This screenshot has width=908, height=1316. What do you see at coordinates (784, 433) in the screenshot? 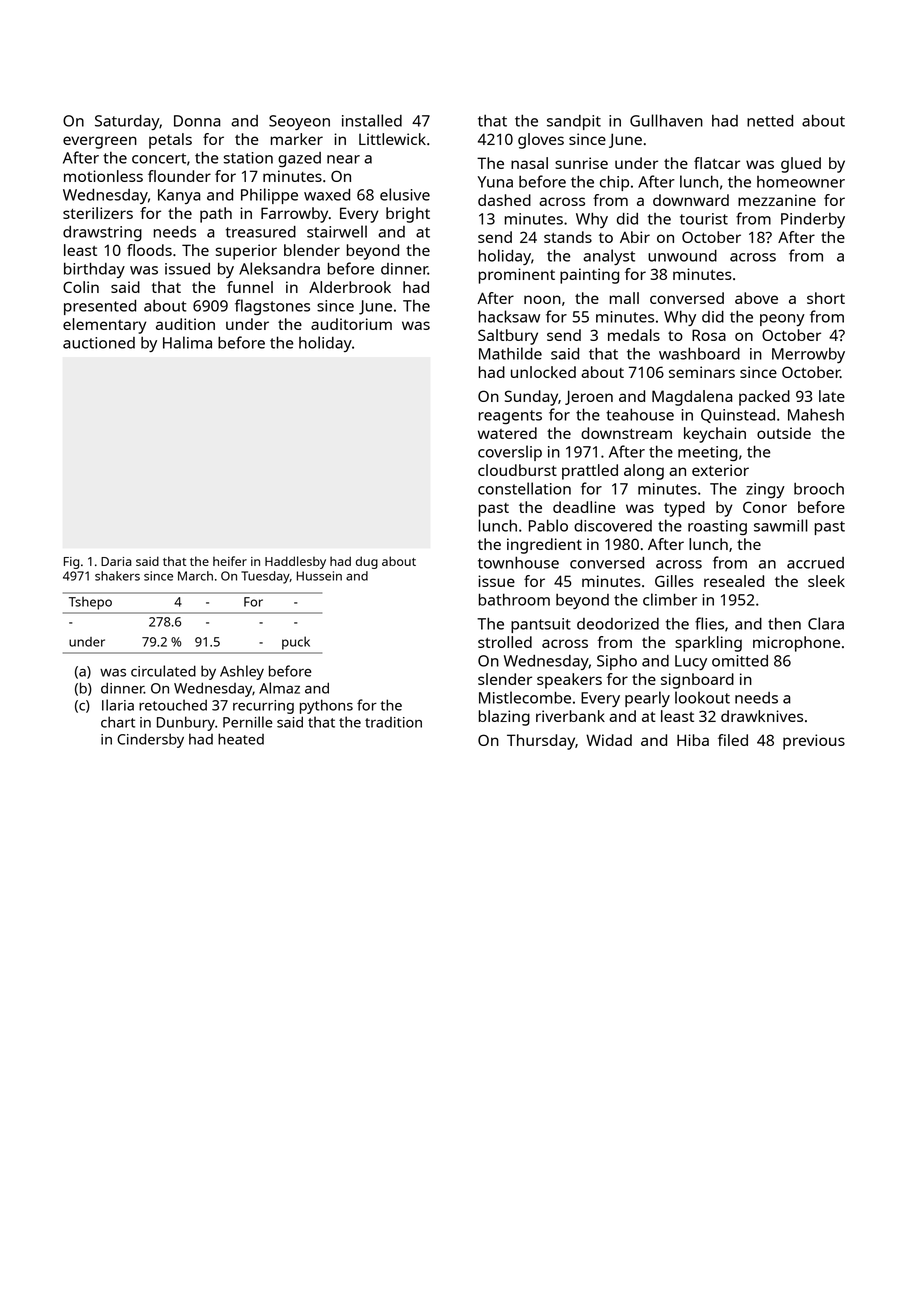
I see `outside` at bounding box center [784, 433].
